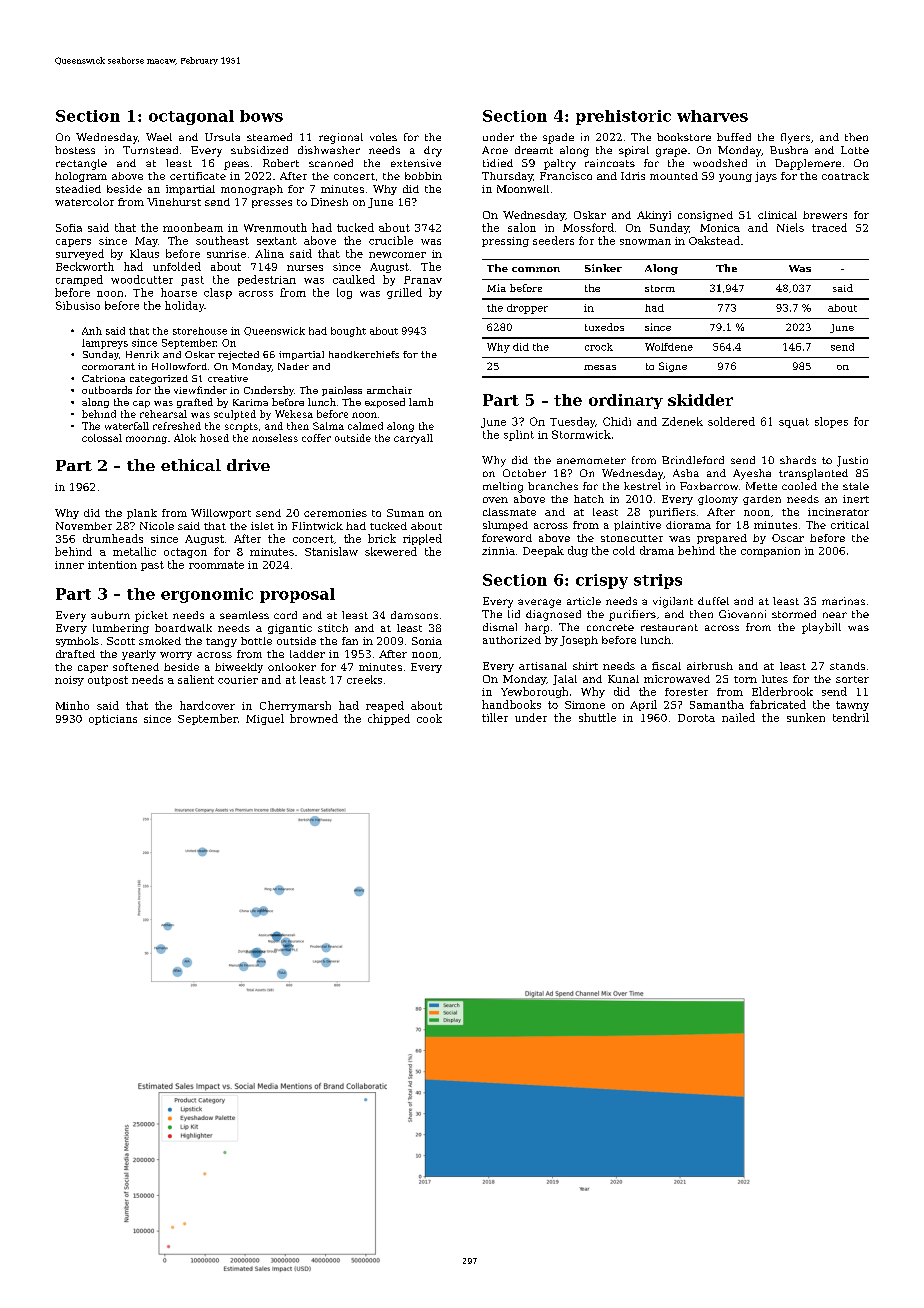 The height and width of the screenshot is (1308, 924). I want to click on splint, so click(519, 435).
